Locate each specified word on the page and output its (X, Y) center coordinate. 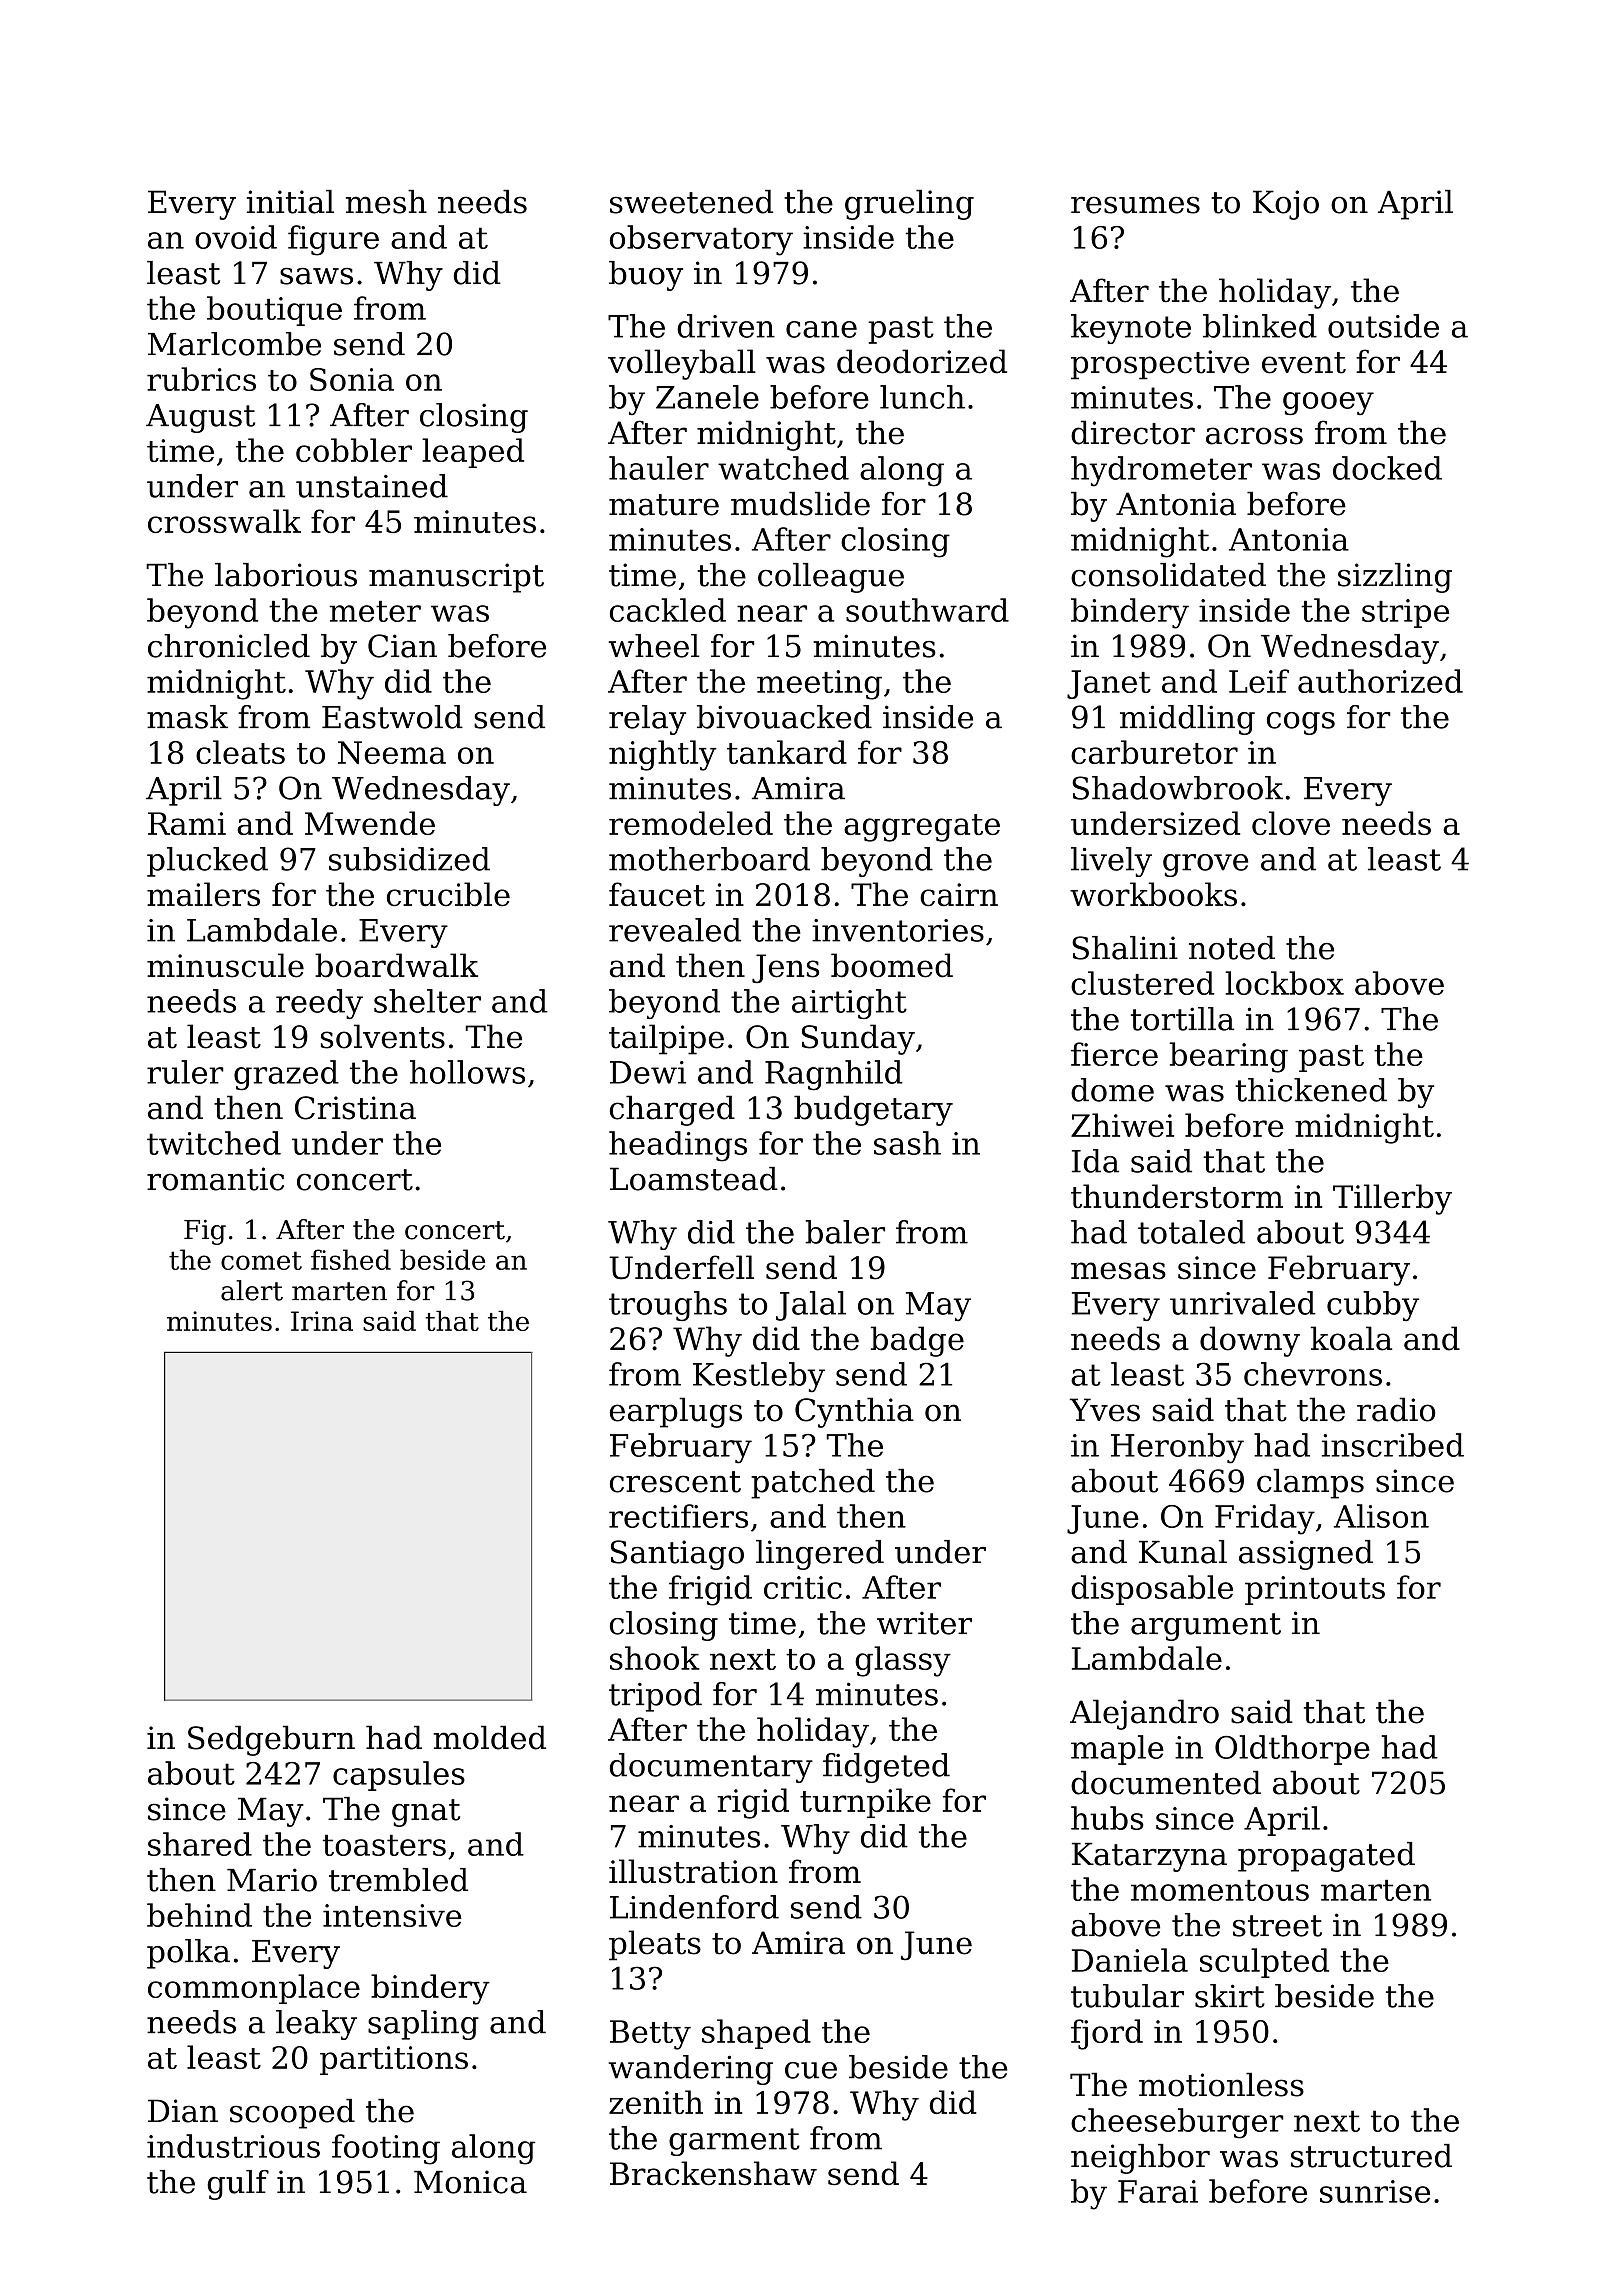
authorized (1380, 681)
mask (187, 717)
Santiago (677, 1555)
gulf (238, 2185)
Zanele (707, 397)
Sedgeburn (271, 1740)
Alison (1381, 1516)
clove (1291, 823)
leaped (473, 453)
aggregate (922, 828)
